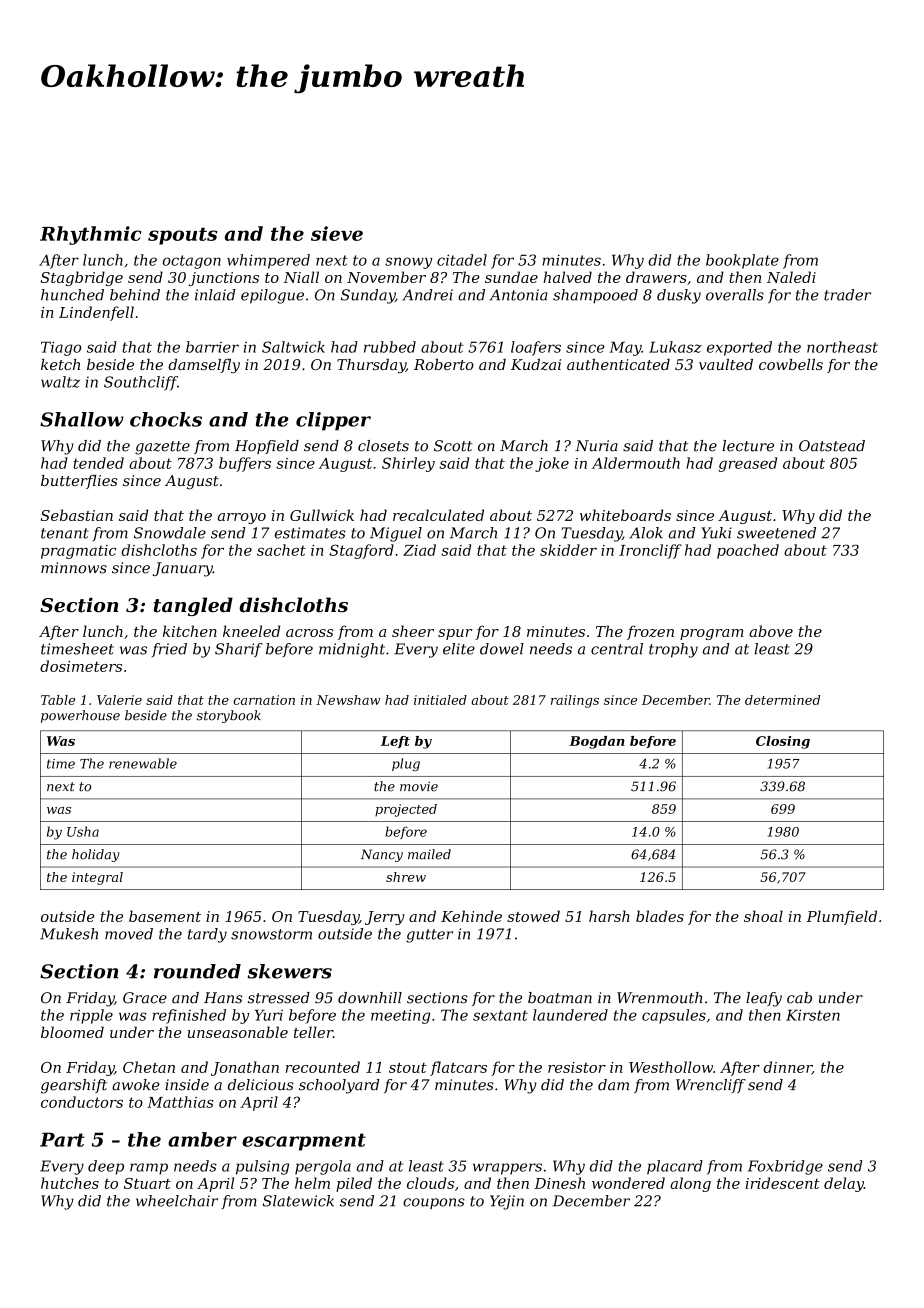 The image size is (924, 1308). What do you see at coordinates (791, 277) in the screenshot?
I see `Naledi` at bounding box center [791, 277].
